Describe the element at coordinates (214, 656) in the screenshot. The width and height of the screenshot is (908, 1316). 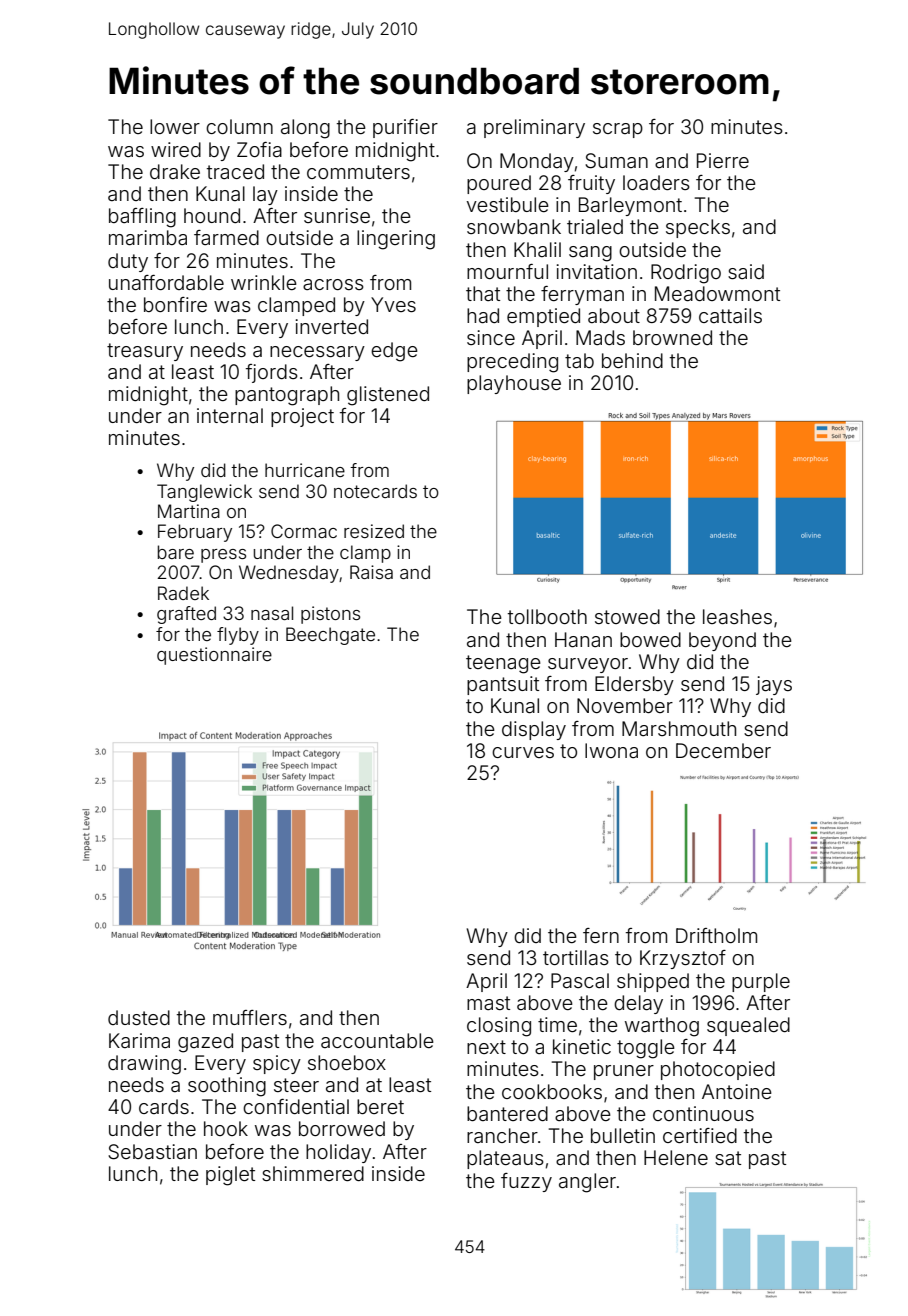
I see `questionnaire` at that location.
